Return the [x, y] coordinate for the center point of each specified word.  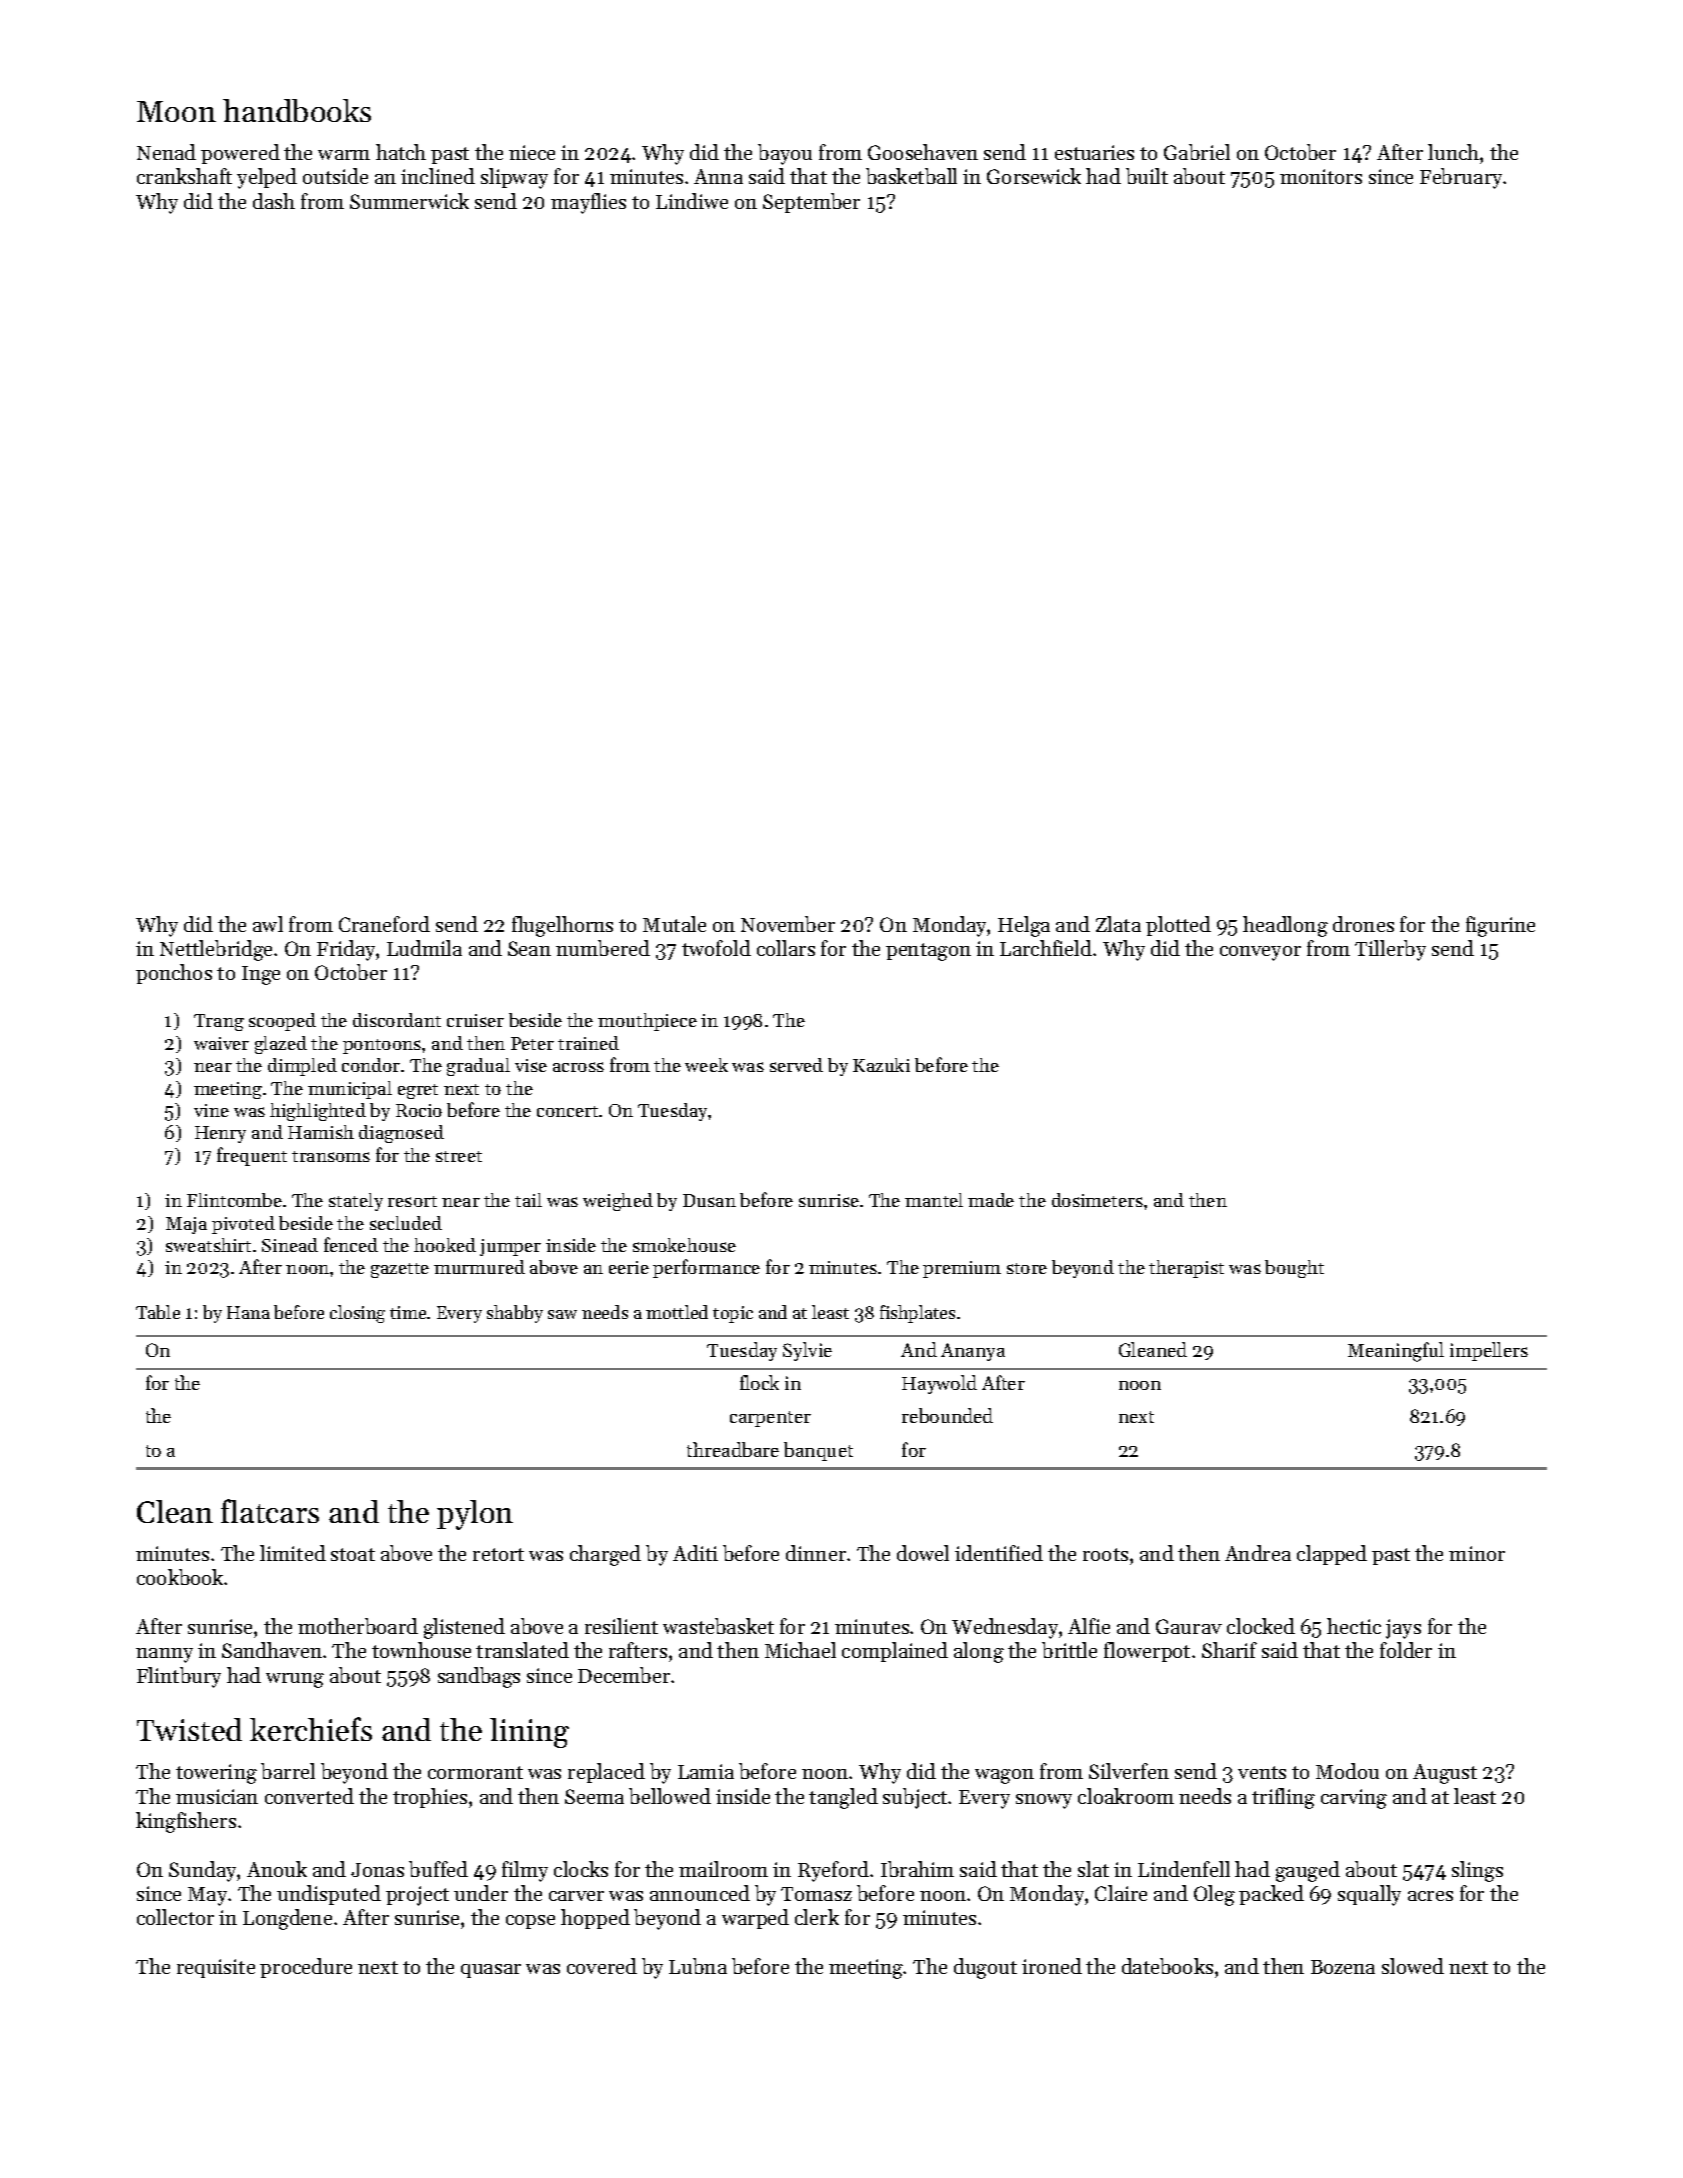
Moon [176, 111]
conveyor [1260, 953]
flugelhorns [562, 926]
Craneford [384, 924]
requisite [216, 1968]
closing [357, 1314]
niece [532, 152]
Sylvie [807, 1351]
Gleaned [1153, 1349]
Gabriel [1197, 152]
